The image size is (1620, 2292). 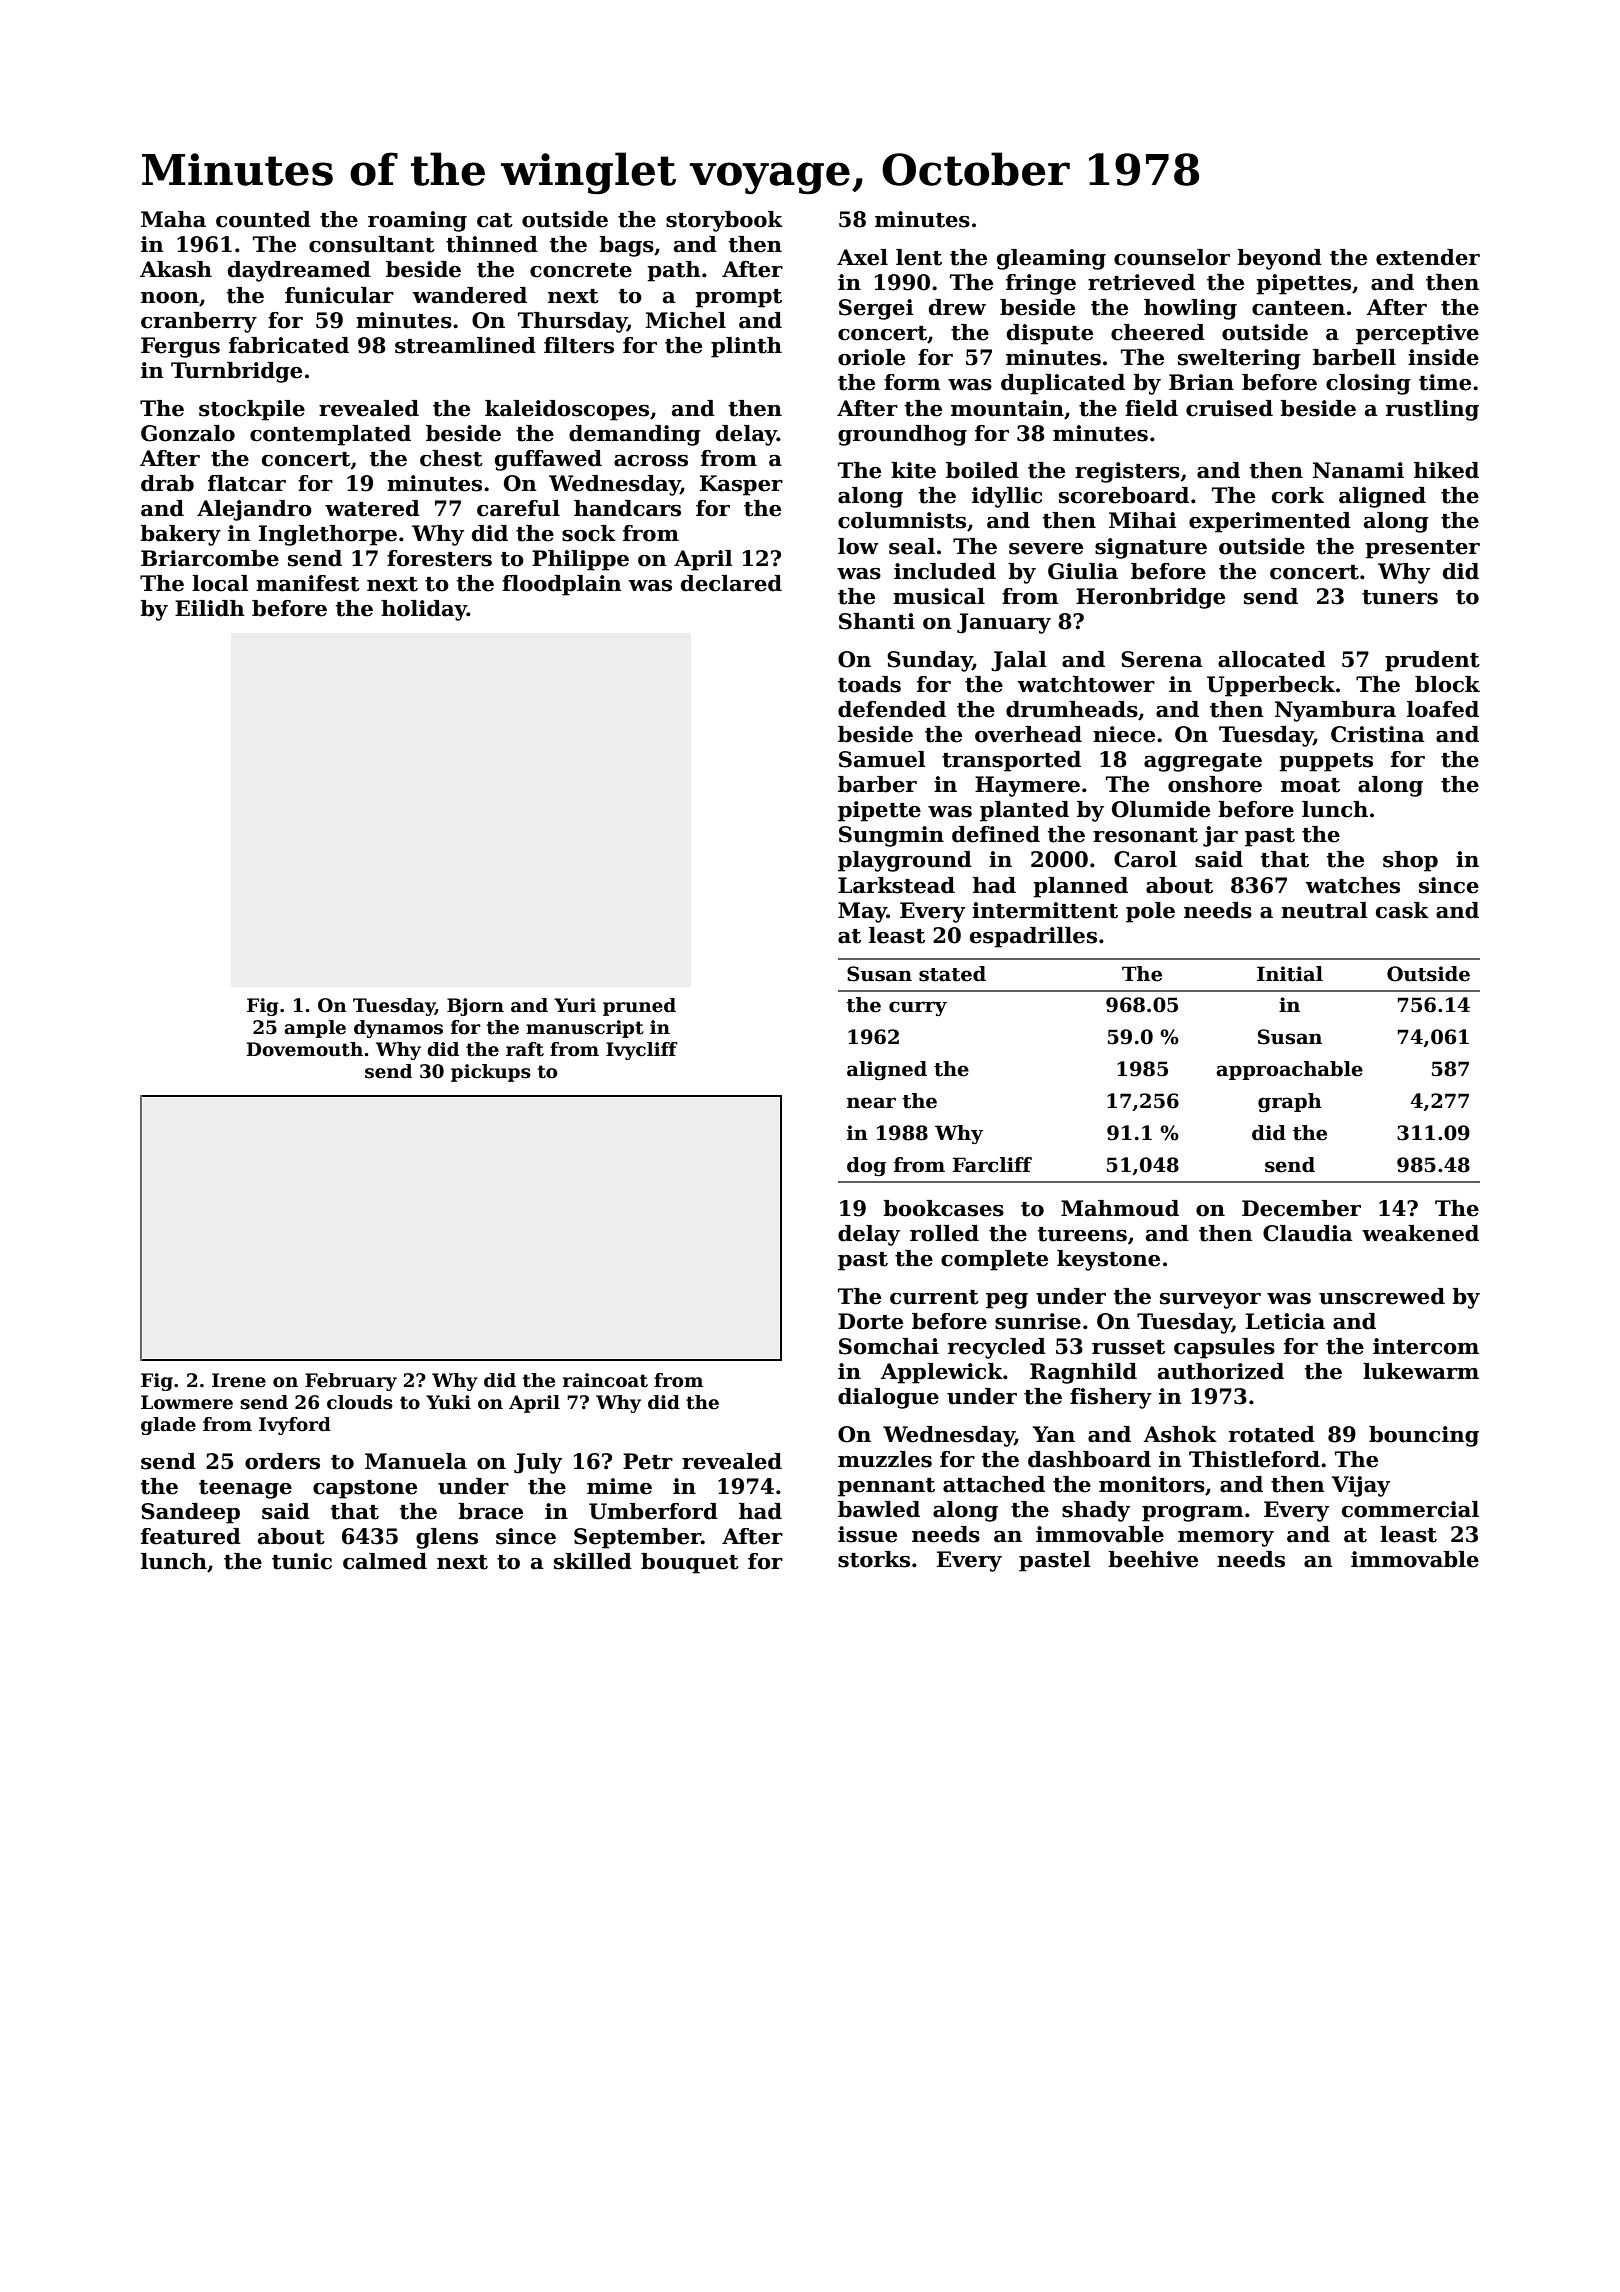 I want to click on featured, so click(x=191, y=1536).
